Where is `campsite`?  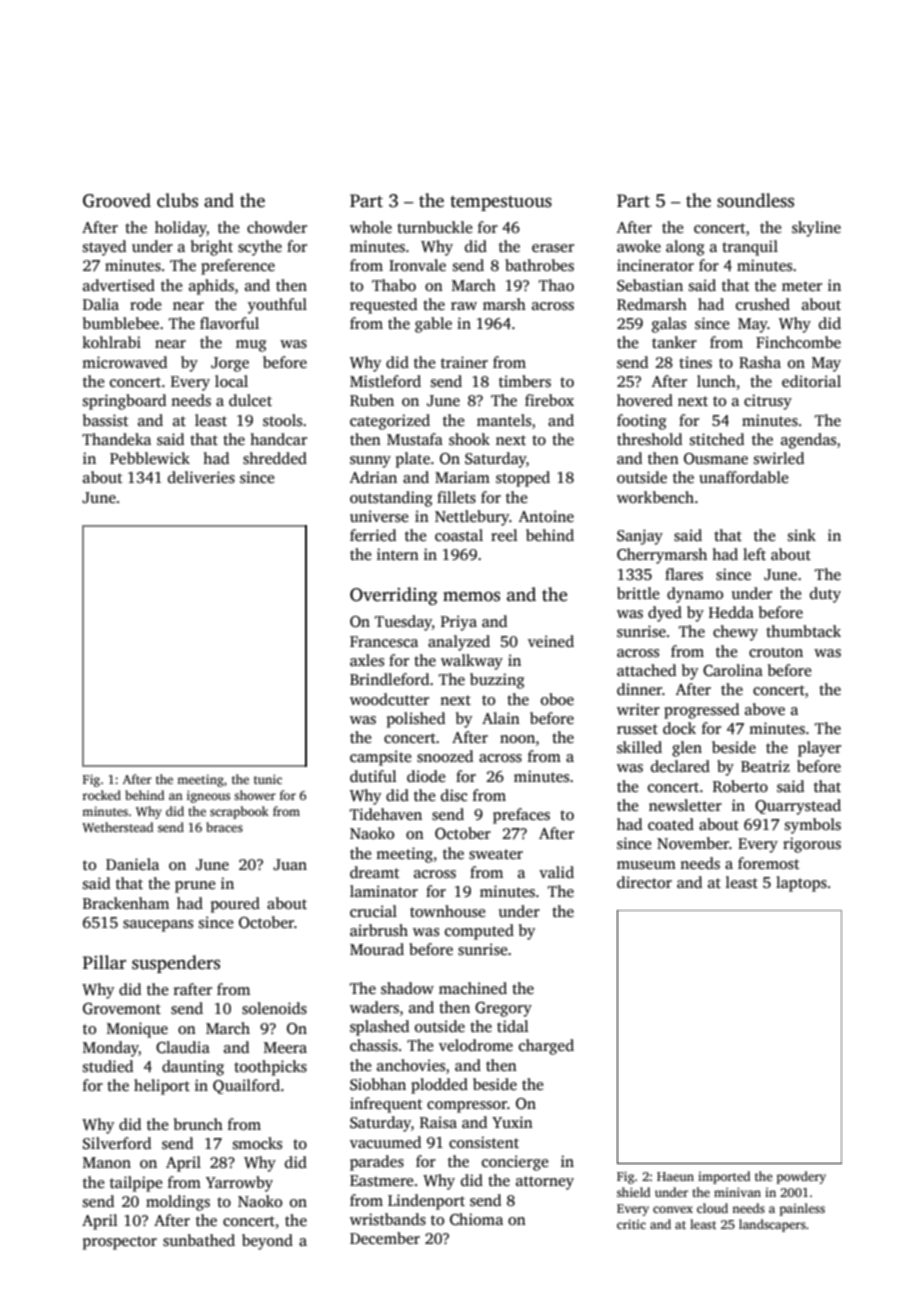
campsite is located at coordinates (380, 758).
